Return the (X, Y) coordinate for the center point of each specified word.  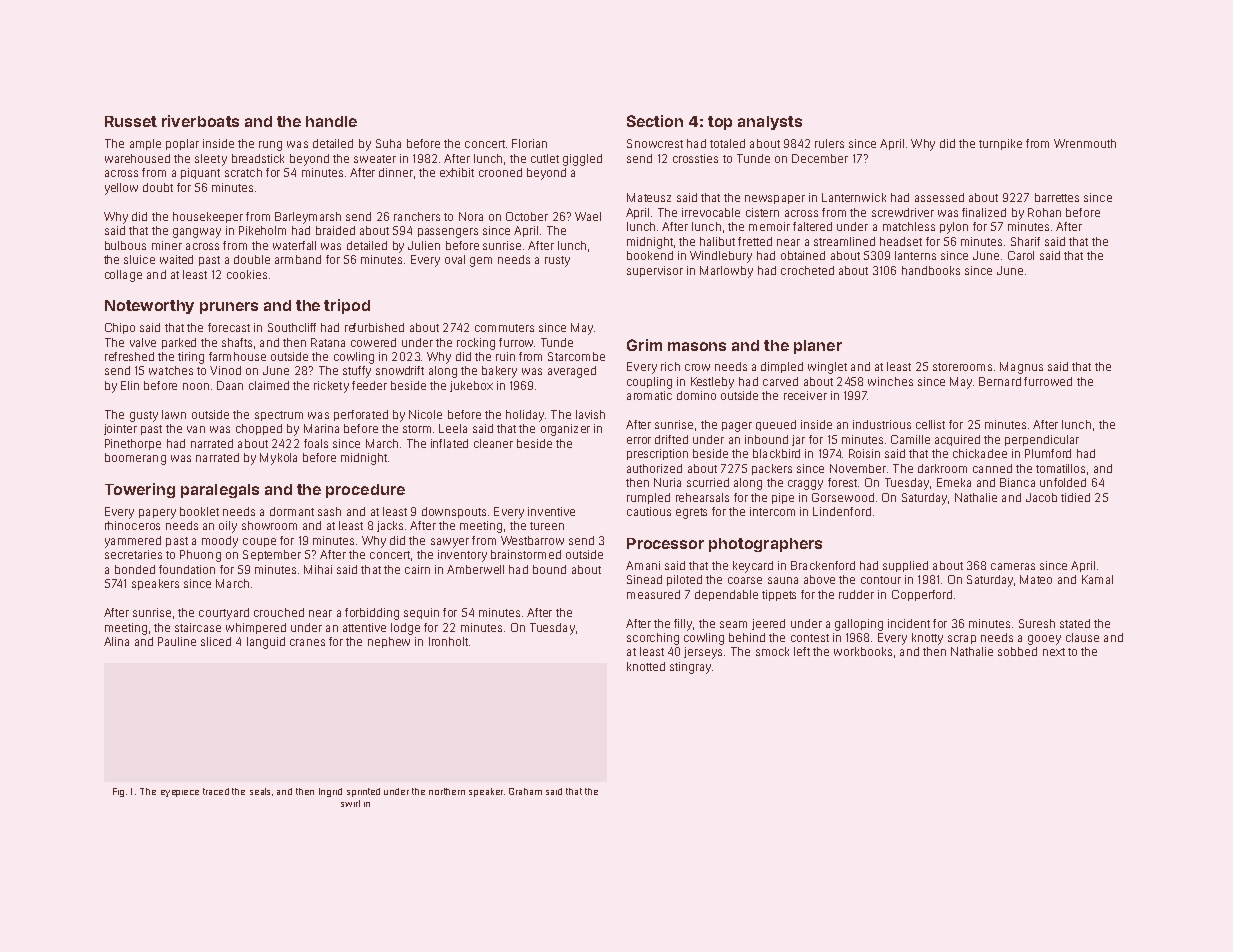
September (272, 555)
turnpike (1000, 144)
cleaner (493, 443)
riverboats (200, 121)
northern (447, 791)
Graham (525, 791)
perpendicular (1042, 440)
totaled (727, 143)
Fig (118, 792)
